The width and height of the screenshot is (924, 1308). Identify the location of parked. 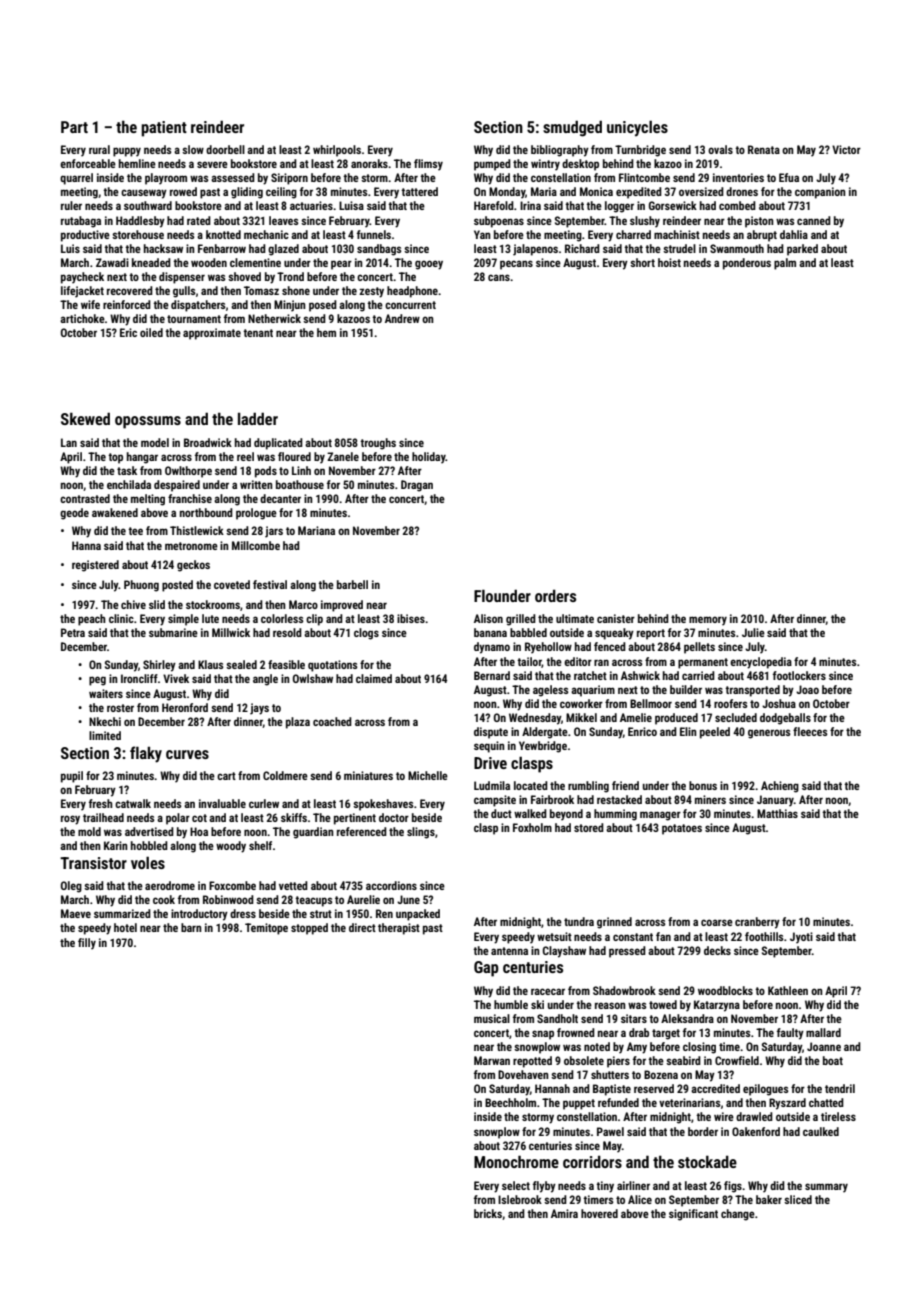
(802, 250).
